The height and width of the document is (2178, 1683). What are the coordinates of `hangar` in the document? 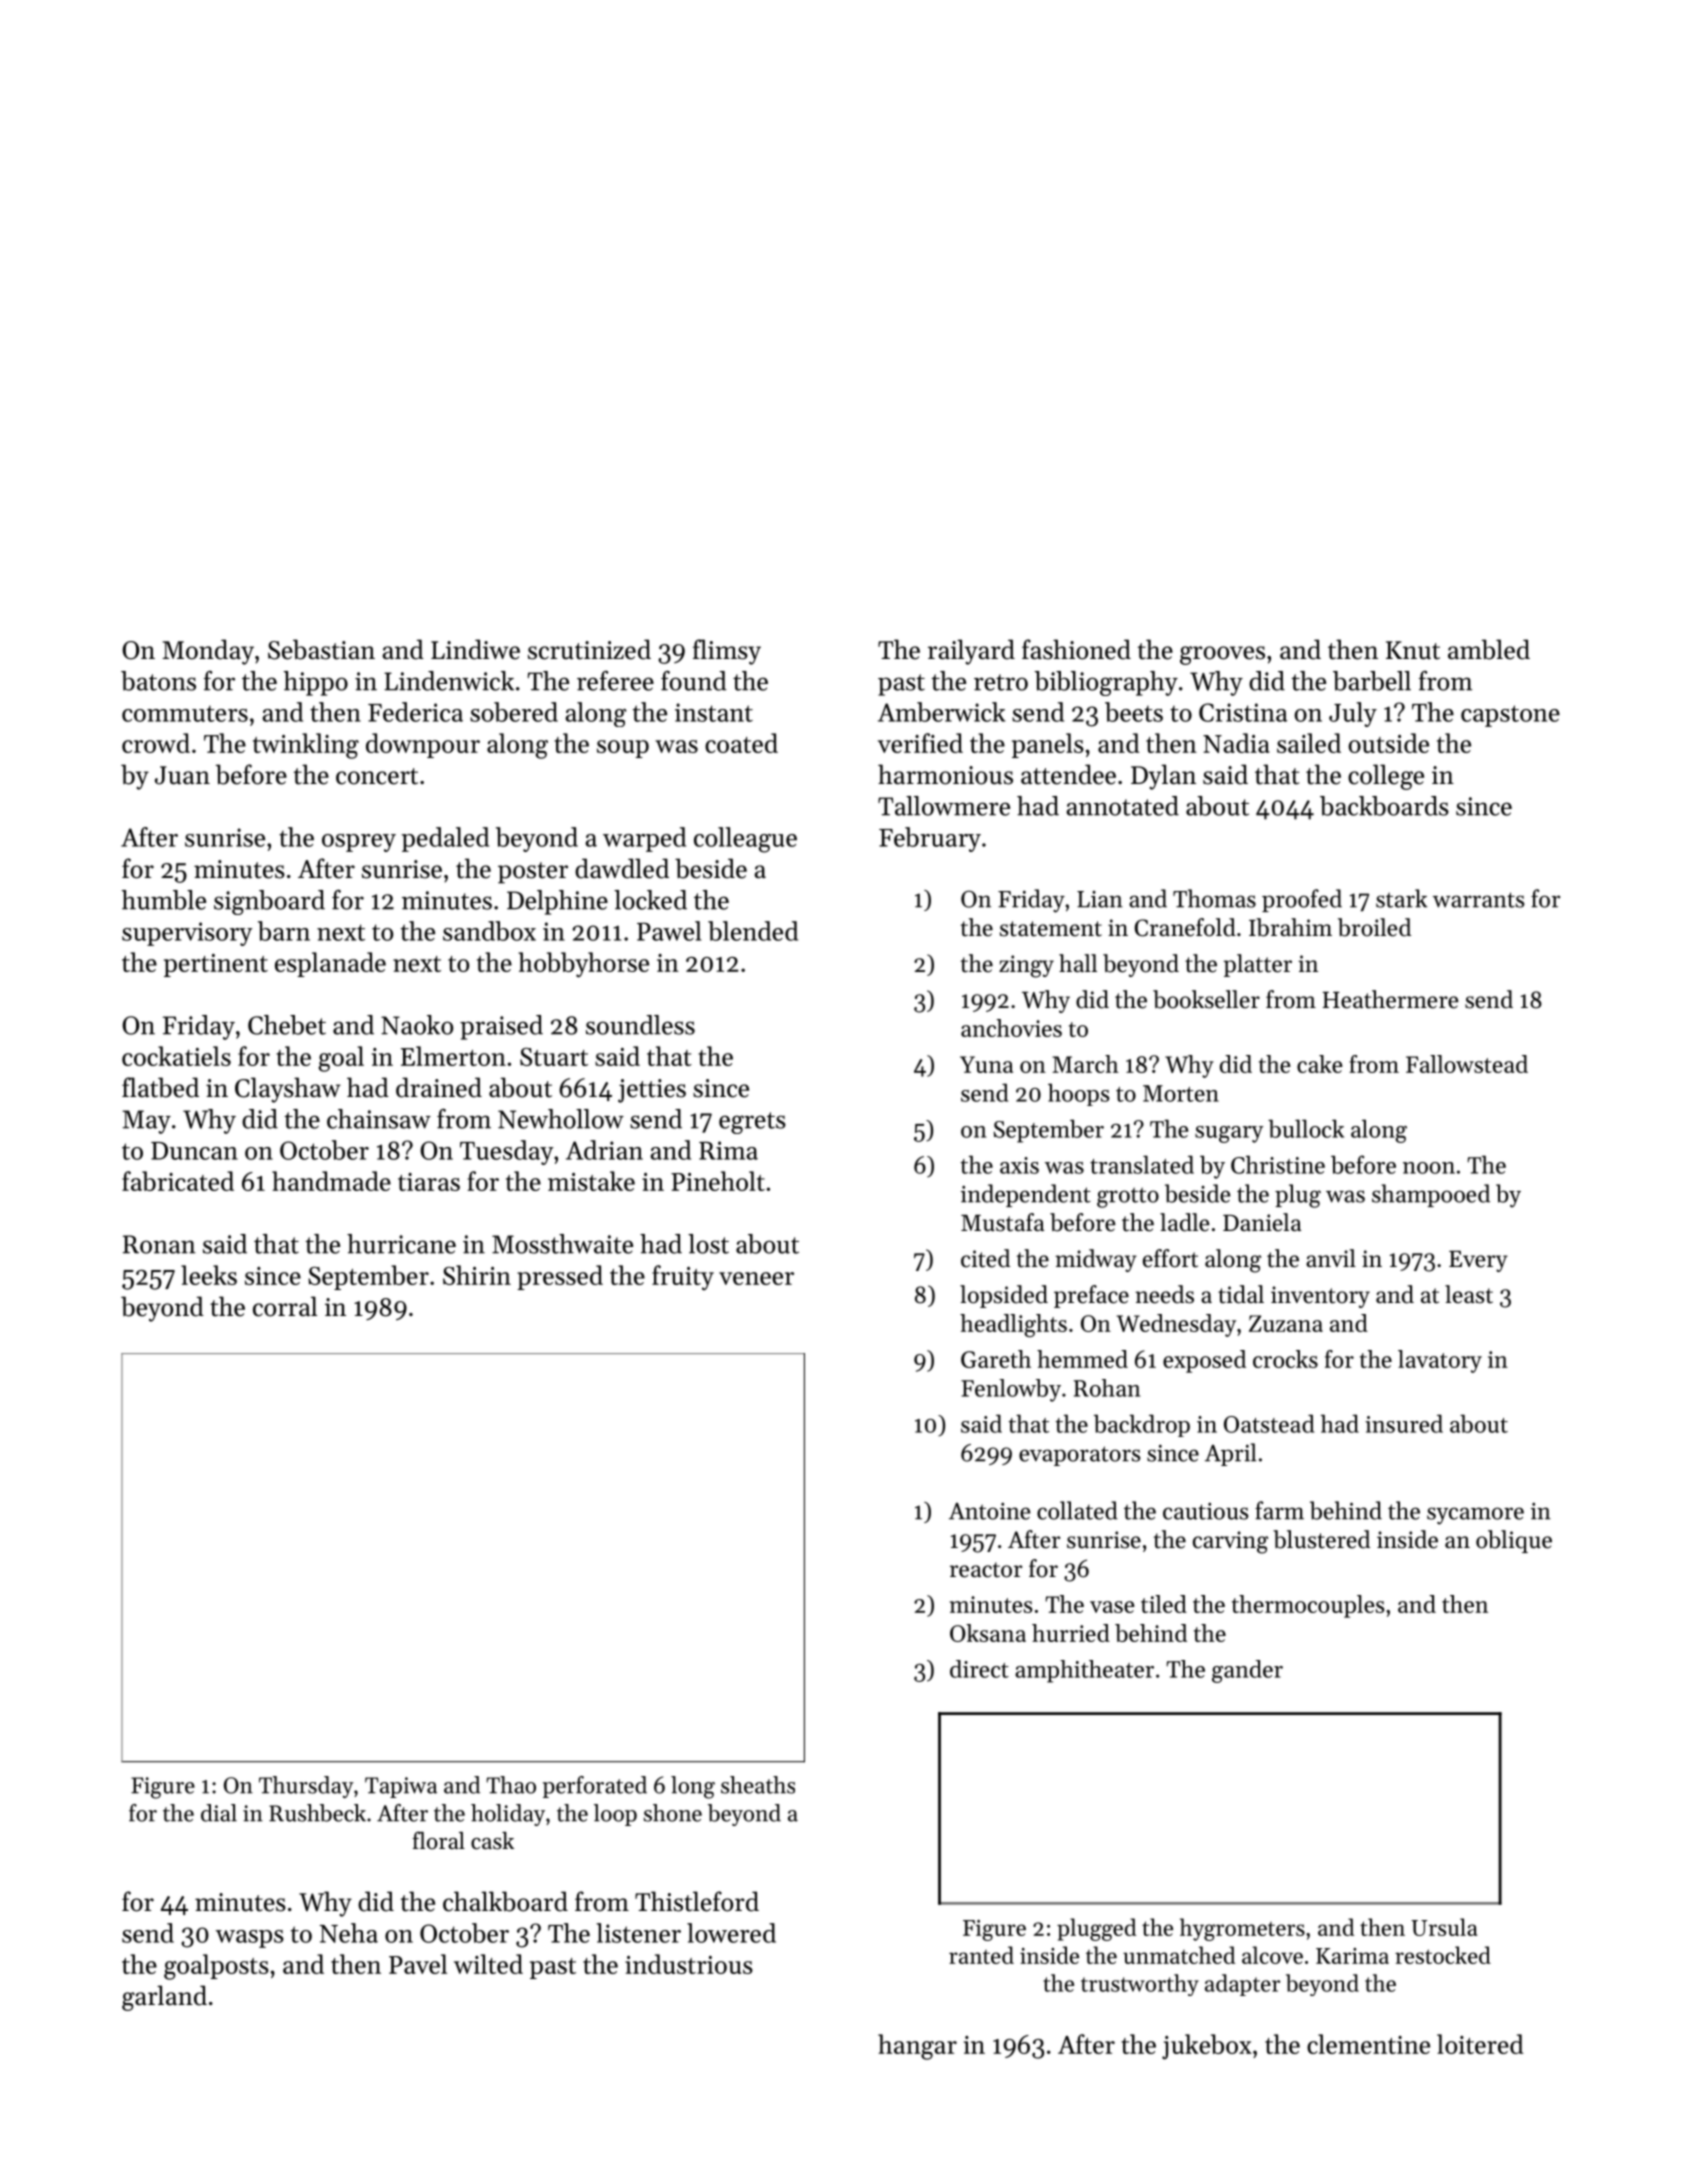 It's located at (917, 2047).
